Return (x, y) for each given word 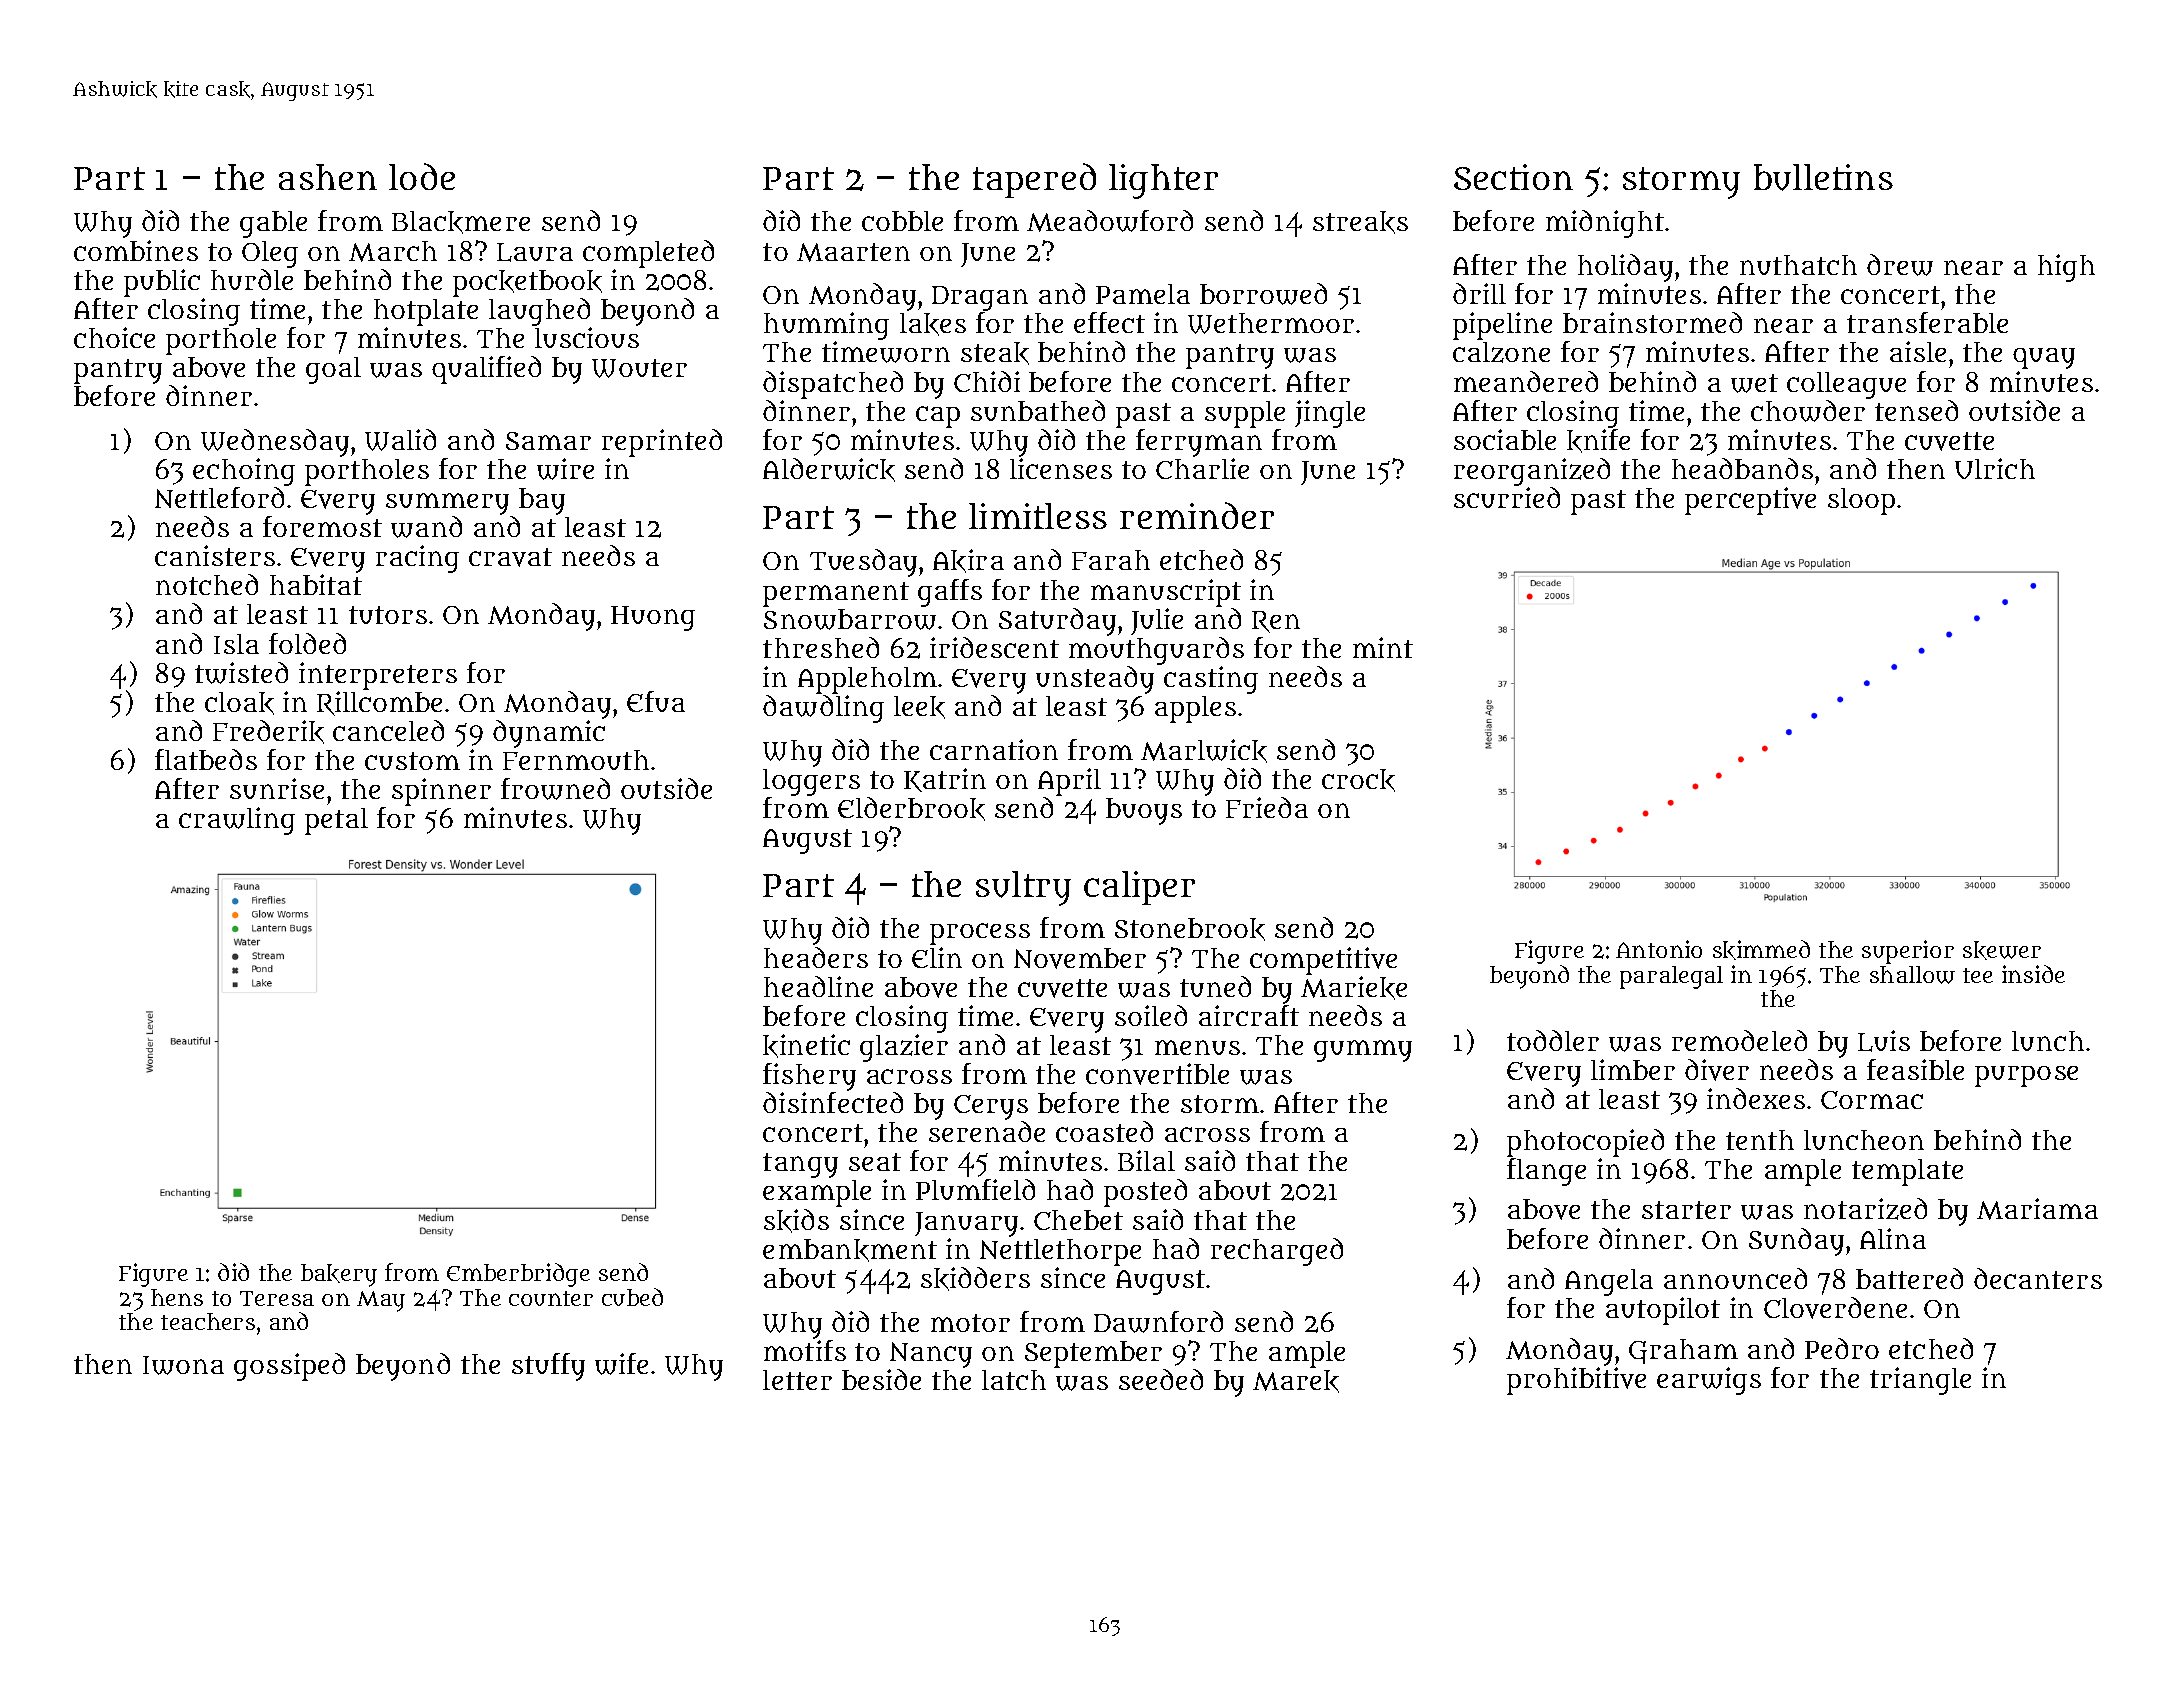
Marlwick (1204, 751)
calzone (1501, 352)
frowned (555, 789)
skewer (2002, 950)
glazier (904, 1048)
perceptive (1750, 501)
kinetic (806, 1046)
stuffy (548, 1367)
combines (136, 250)
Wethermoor (1271, 323)
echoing (244, 472)
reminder (1197, 515)
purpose (2026, 1076)
